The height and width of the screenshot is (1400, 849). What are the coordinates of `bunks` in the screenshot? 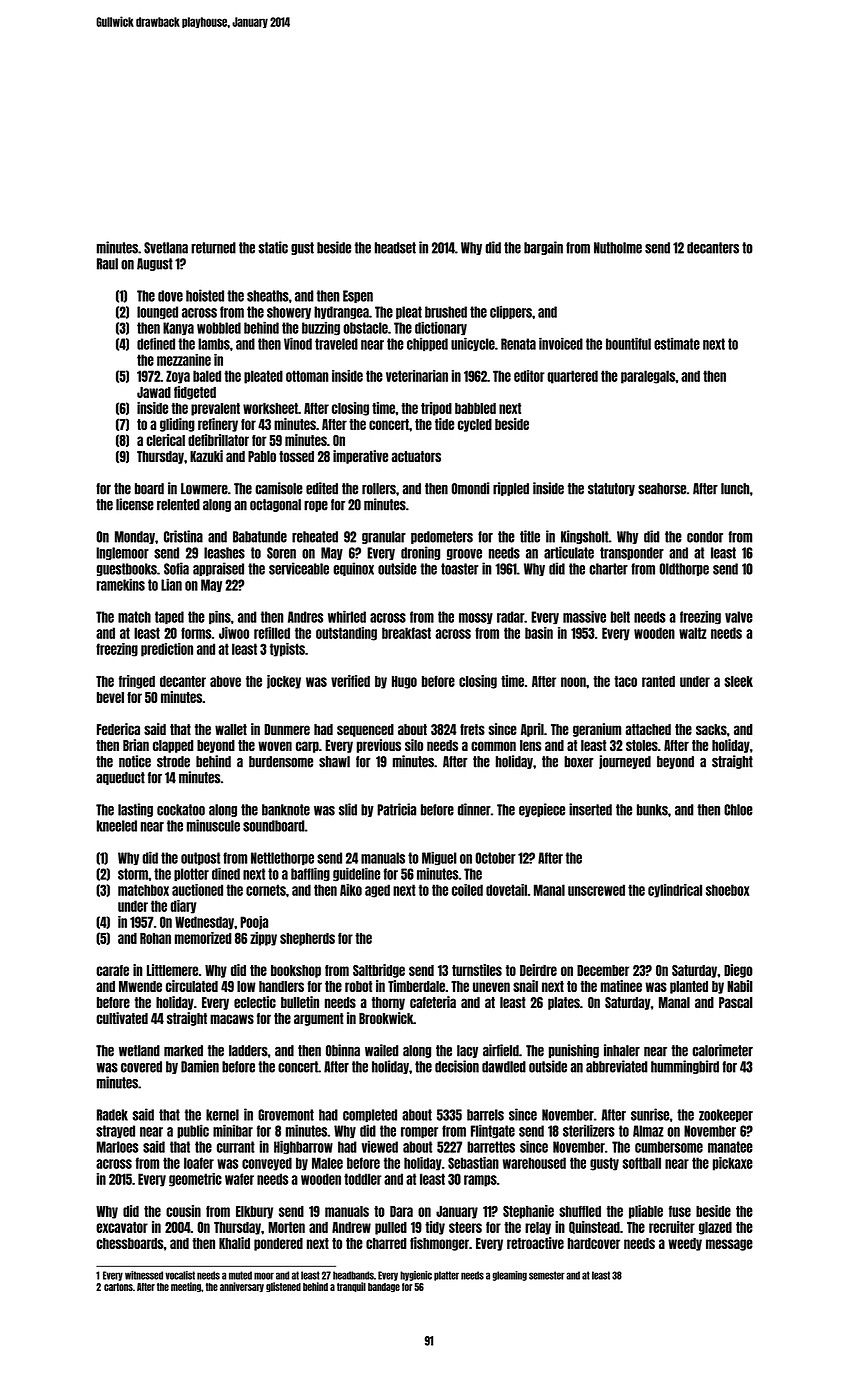 It's located at (652, 810).
